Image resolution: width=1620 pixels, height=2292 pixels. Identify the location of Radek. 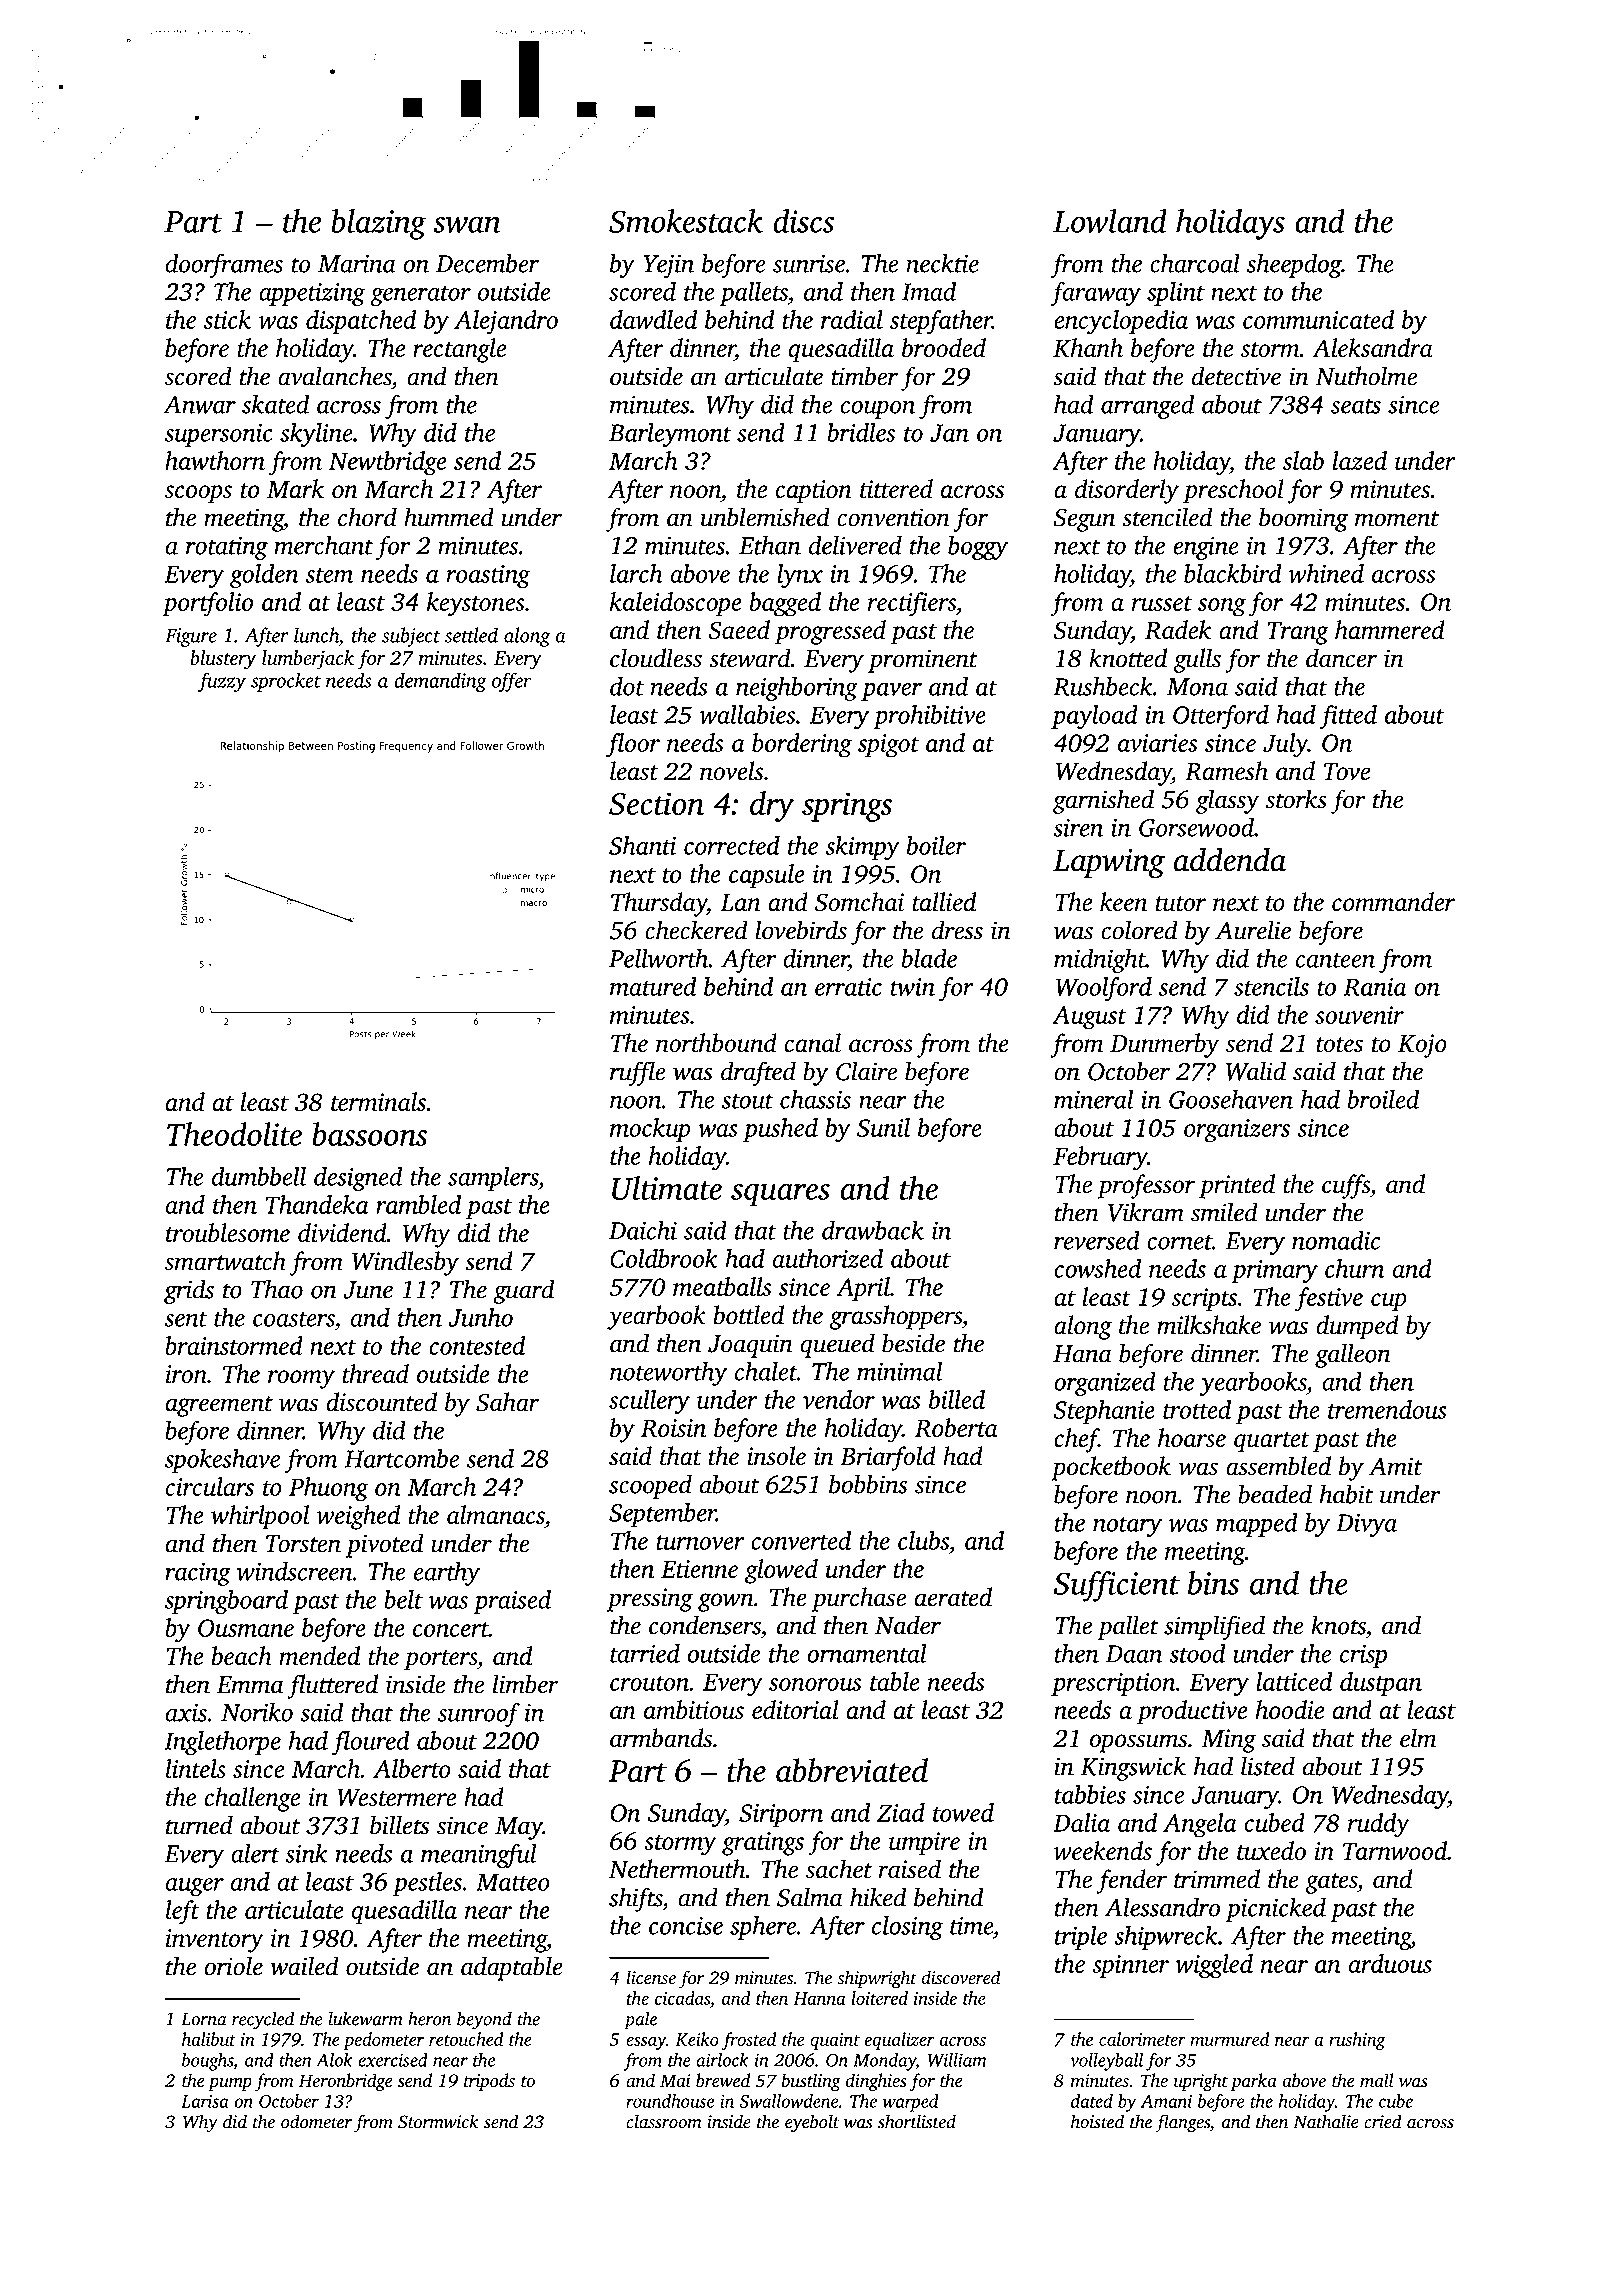
(1178, 630).
